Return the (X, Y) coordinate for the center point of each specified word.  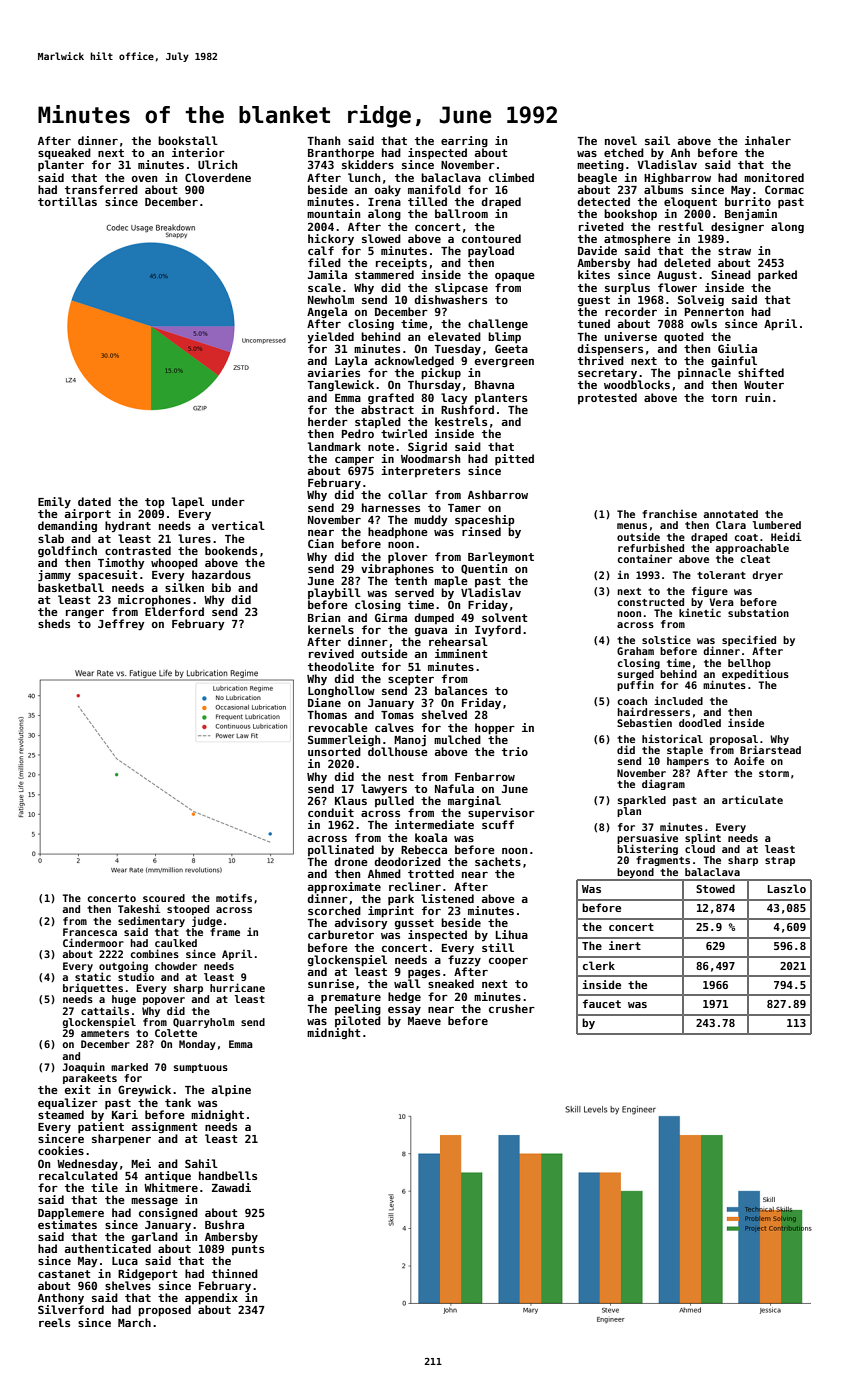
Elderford (174, 611)
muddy (431, 521)
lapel (188, 503)
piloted (358, 1021)
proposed (164, 1311)
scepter (411, 680)
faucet (602, 1003)
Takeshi (139, 908)
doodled (700, 723)
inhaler (768, 140)
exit (77, 1089)
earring (464, 142)
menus (632, 526)
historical (672, 738)
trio (515, 751)
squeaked (64, 154)
